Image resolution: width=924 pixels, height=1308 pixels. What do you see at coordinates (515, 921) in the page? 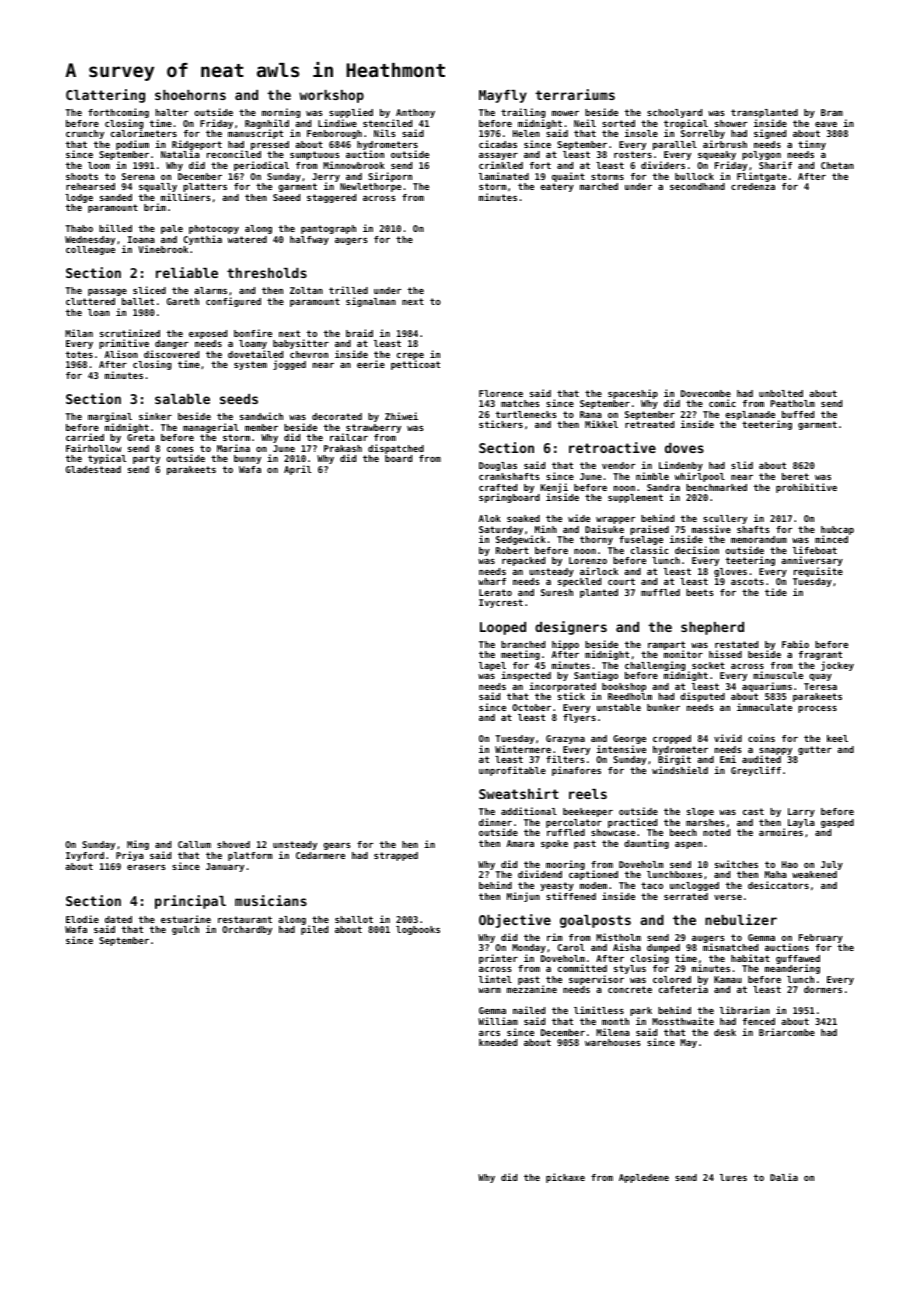
I see `Objective` at bounding box center [515, 921].
